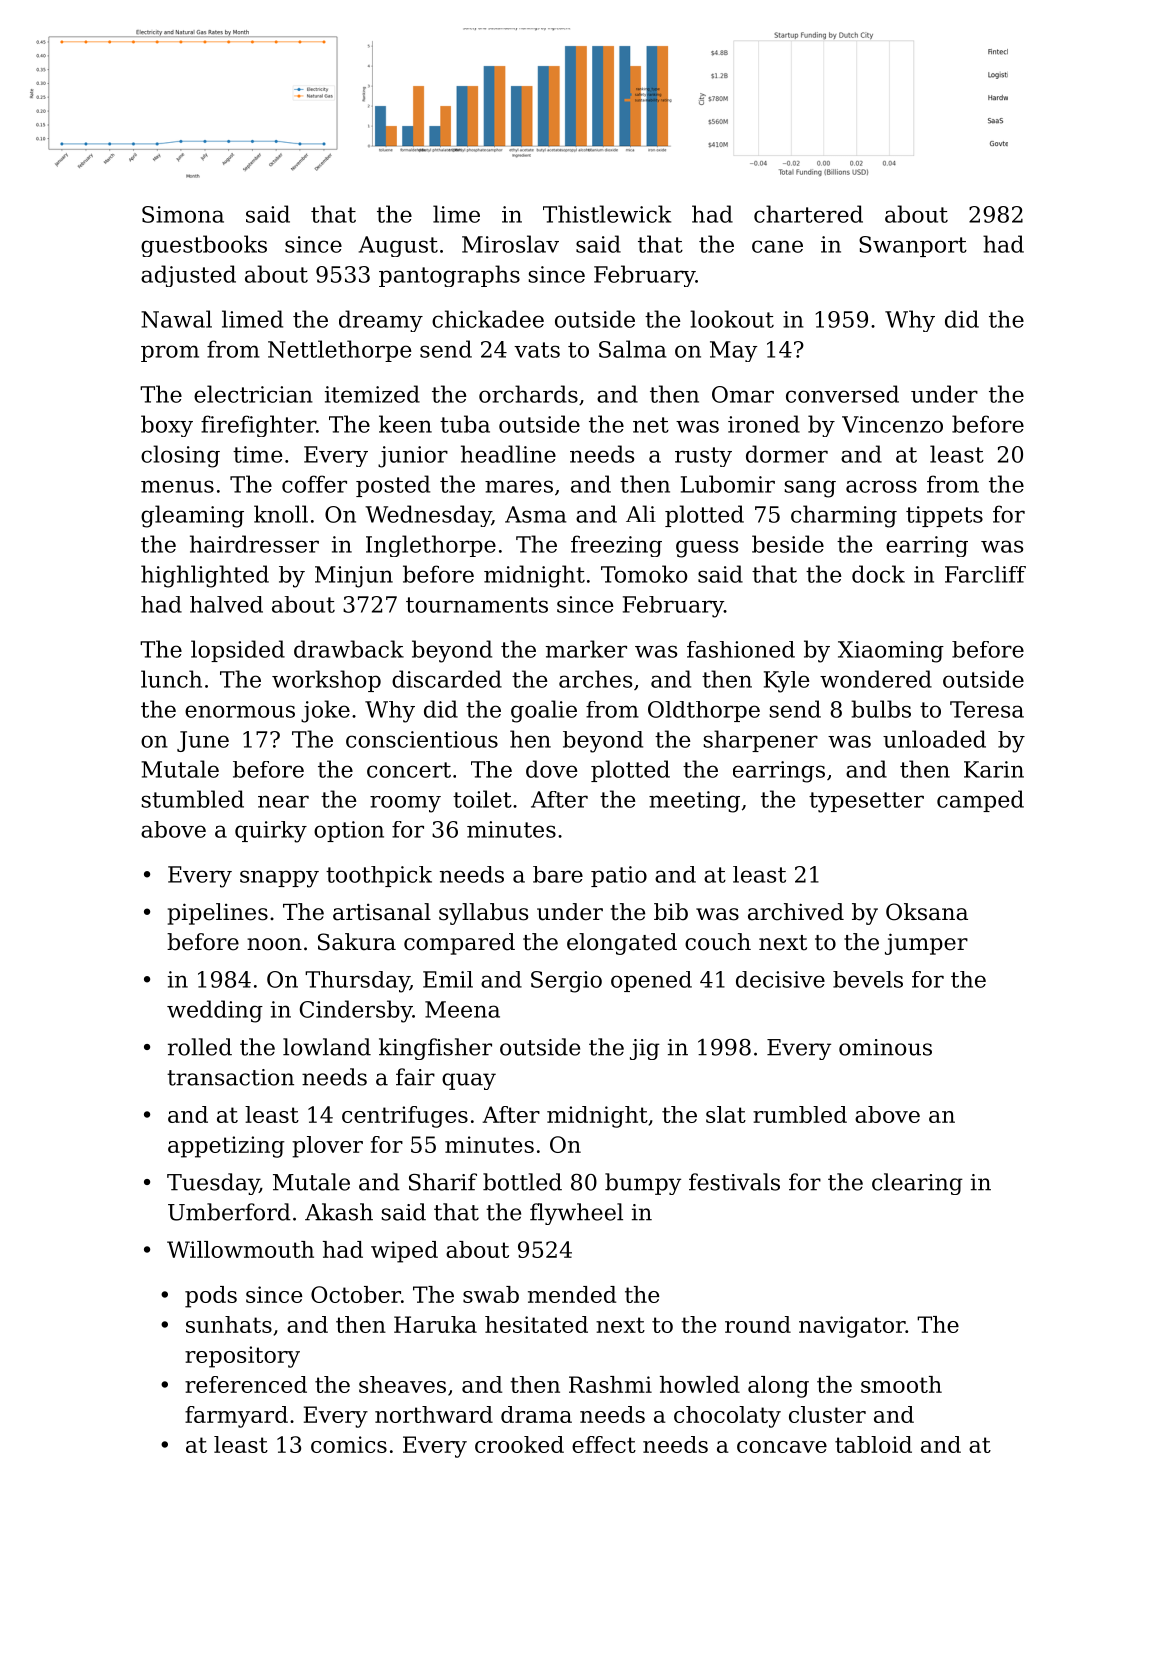 The width and height of the screenshot is (1165, 1654). Describe the element at coordinates (852, 1327) in the screenshot. I see `navigator` at that location.
